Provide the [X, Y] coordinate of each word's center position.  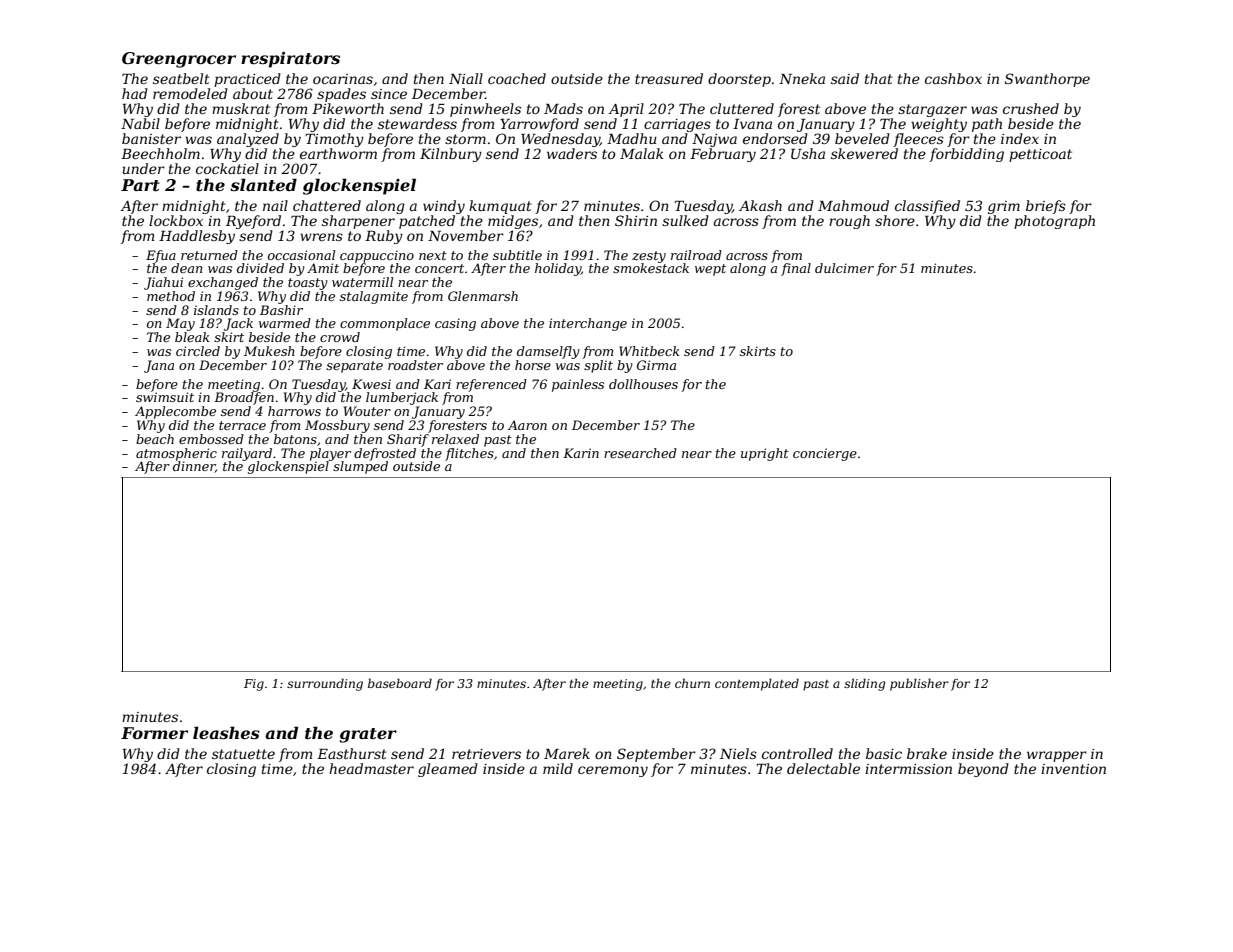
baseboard [400, 683]
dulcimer [844, 268]
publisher [919, 684]
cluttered [742, 108]
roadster [415, 365]
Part [140, 185]
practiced [247, 80]
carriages [677, 125]
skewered [864, 153]
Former [154, 733]
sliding [864, 684]
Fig [254, 685]
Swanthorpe [1047, 80]
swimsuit [165, 397]
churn [692, 683]
